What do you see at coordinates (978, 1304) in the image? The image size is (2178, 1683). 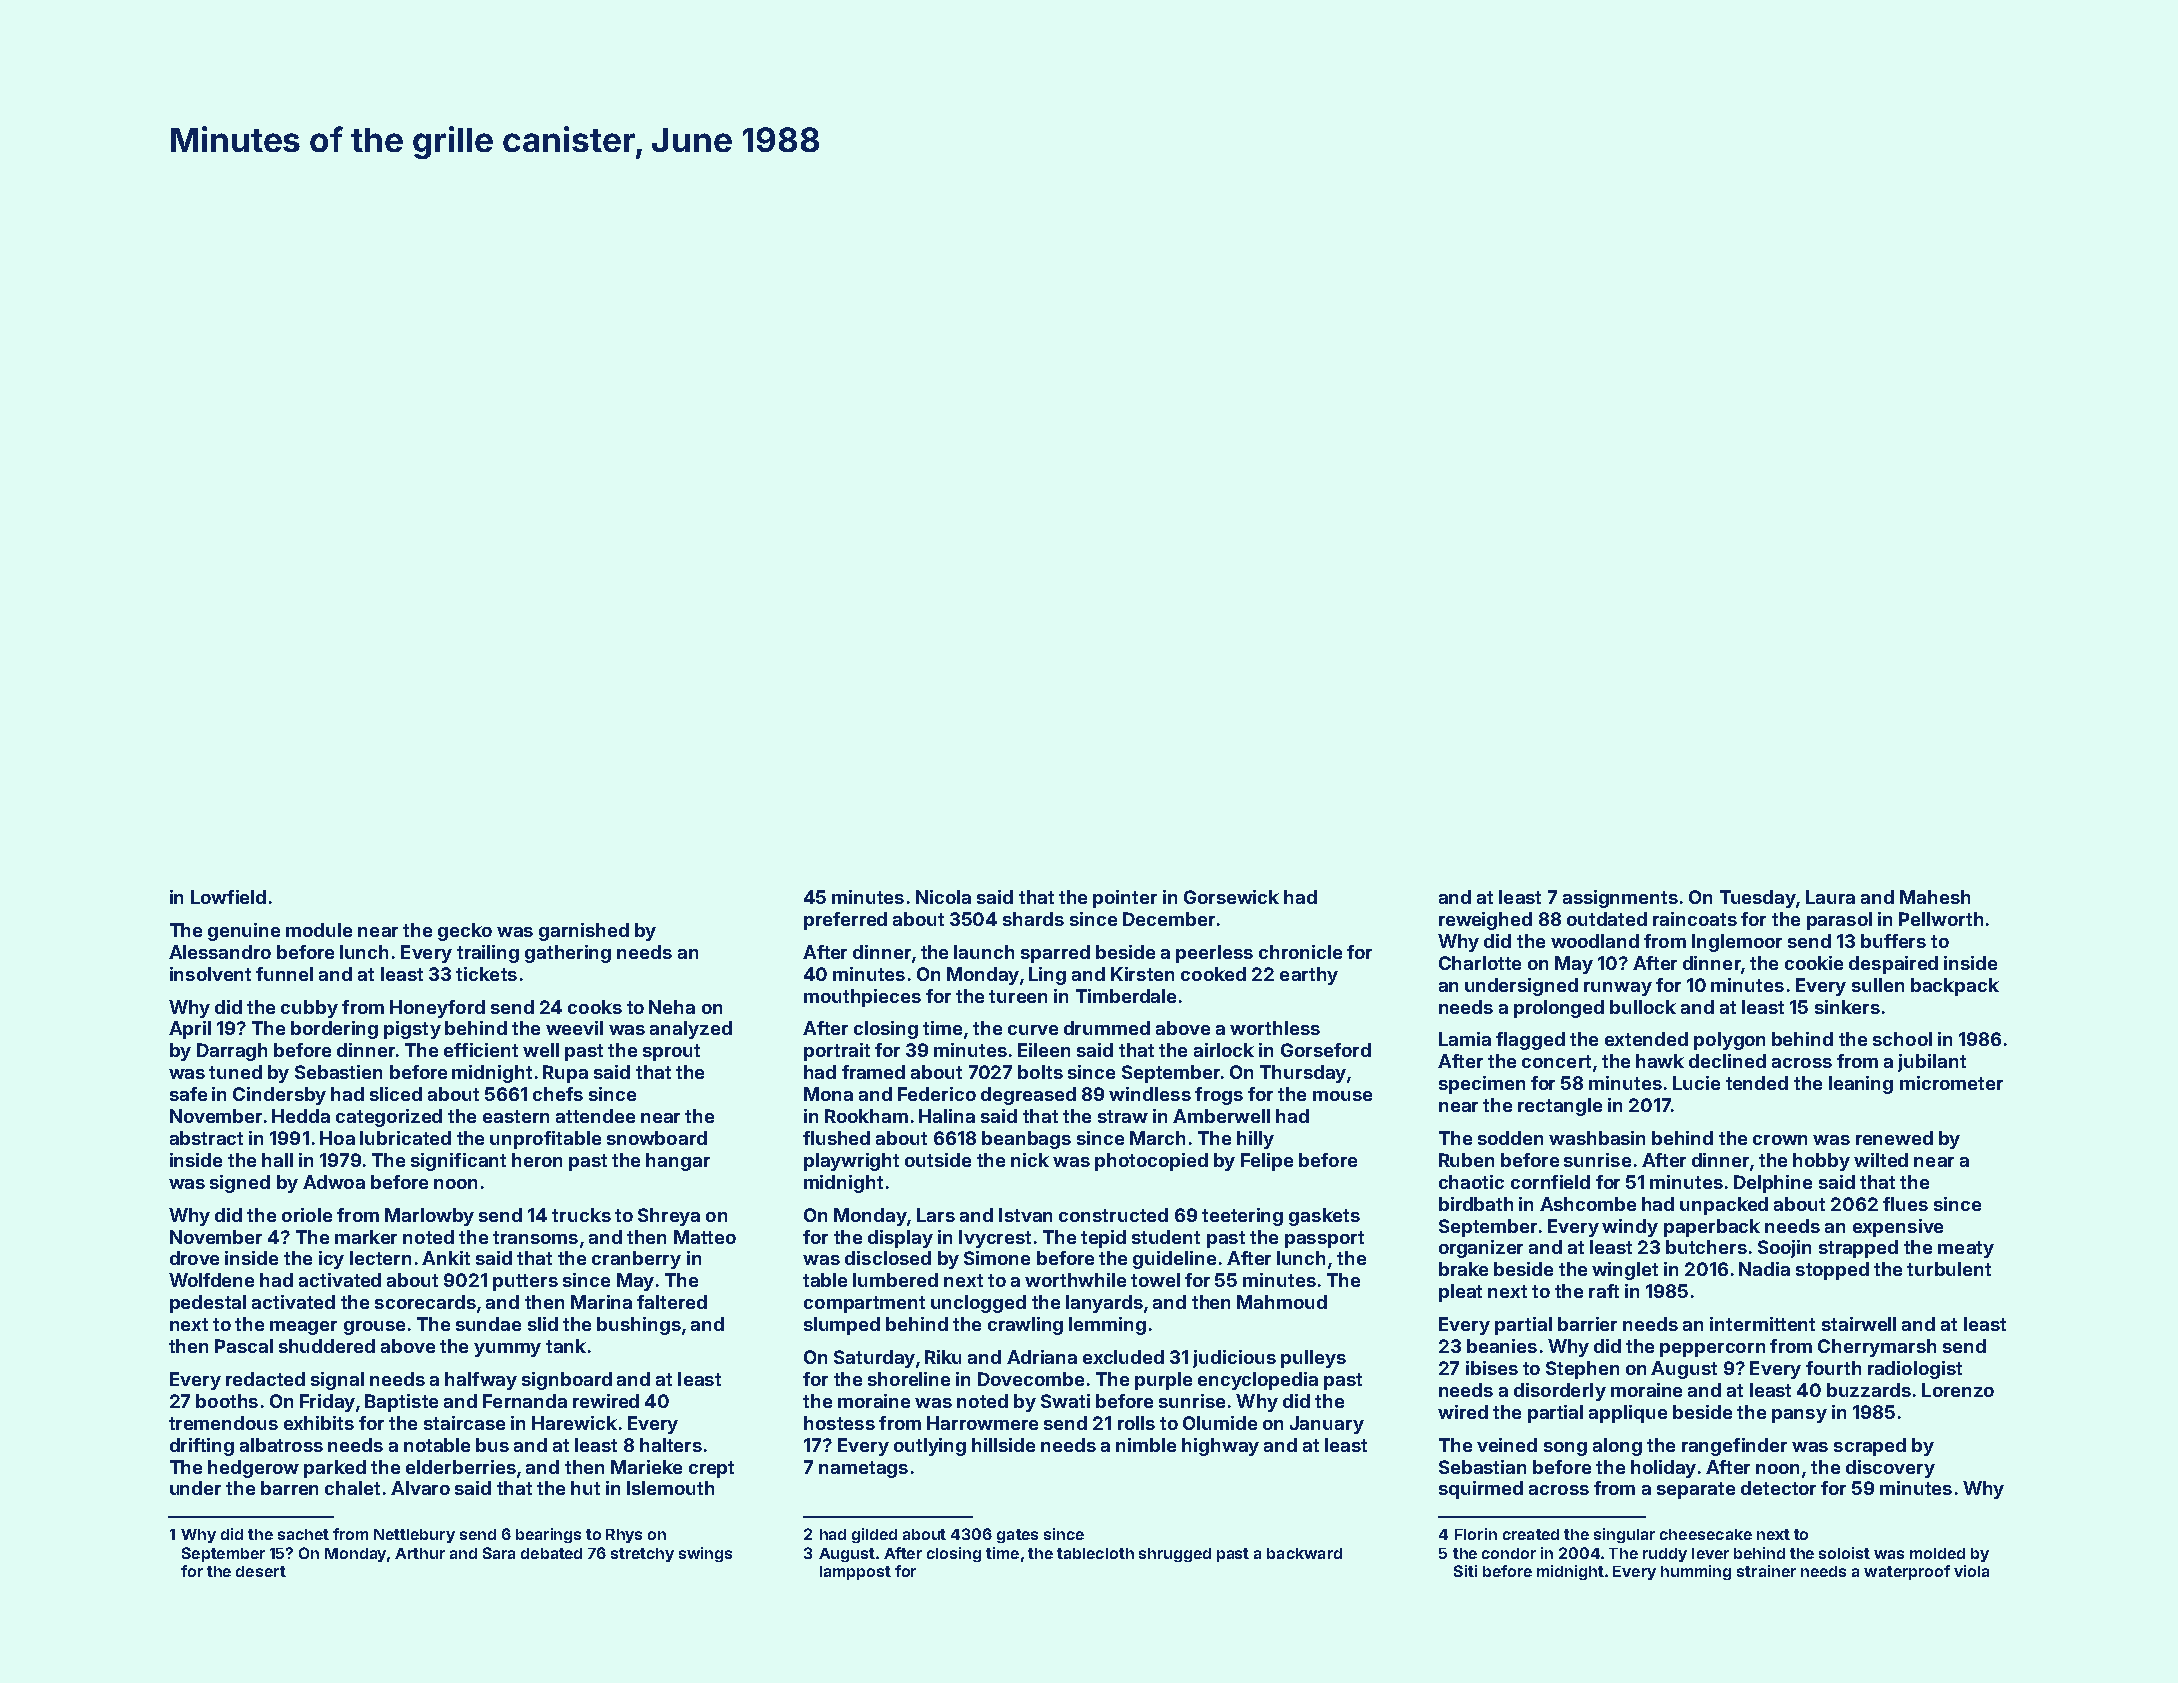 I see `unclogged` at bounding box center [978, 1304].
